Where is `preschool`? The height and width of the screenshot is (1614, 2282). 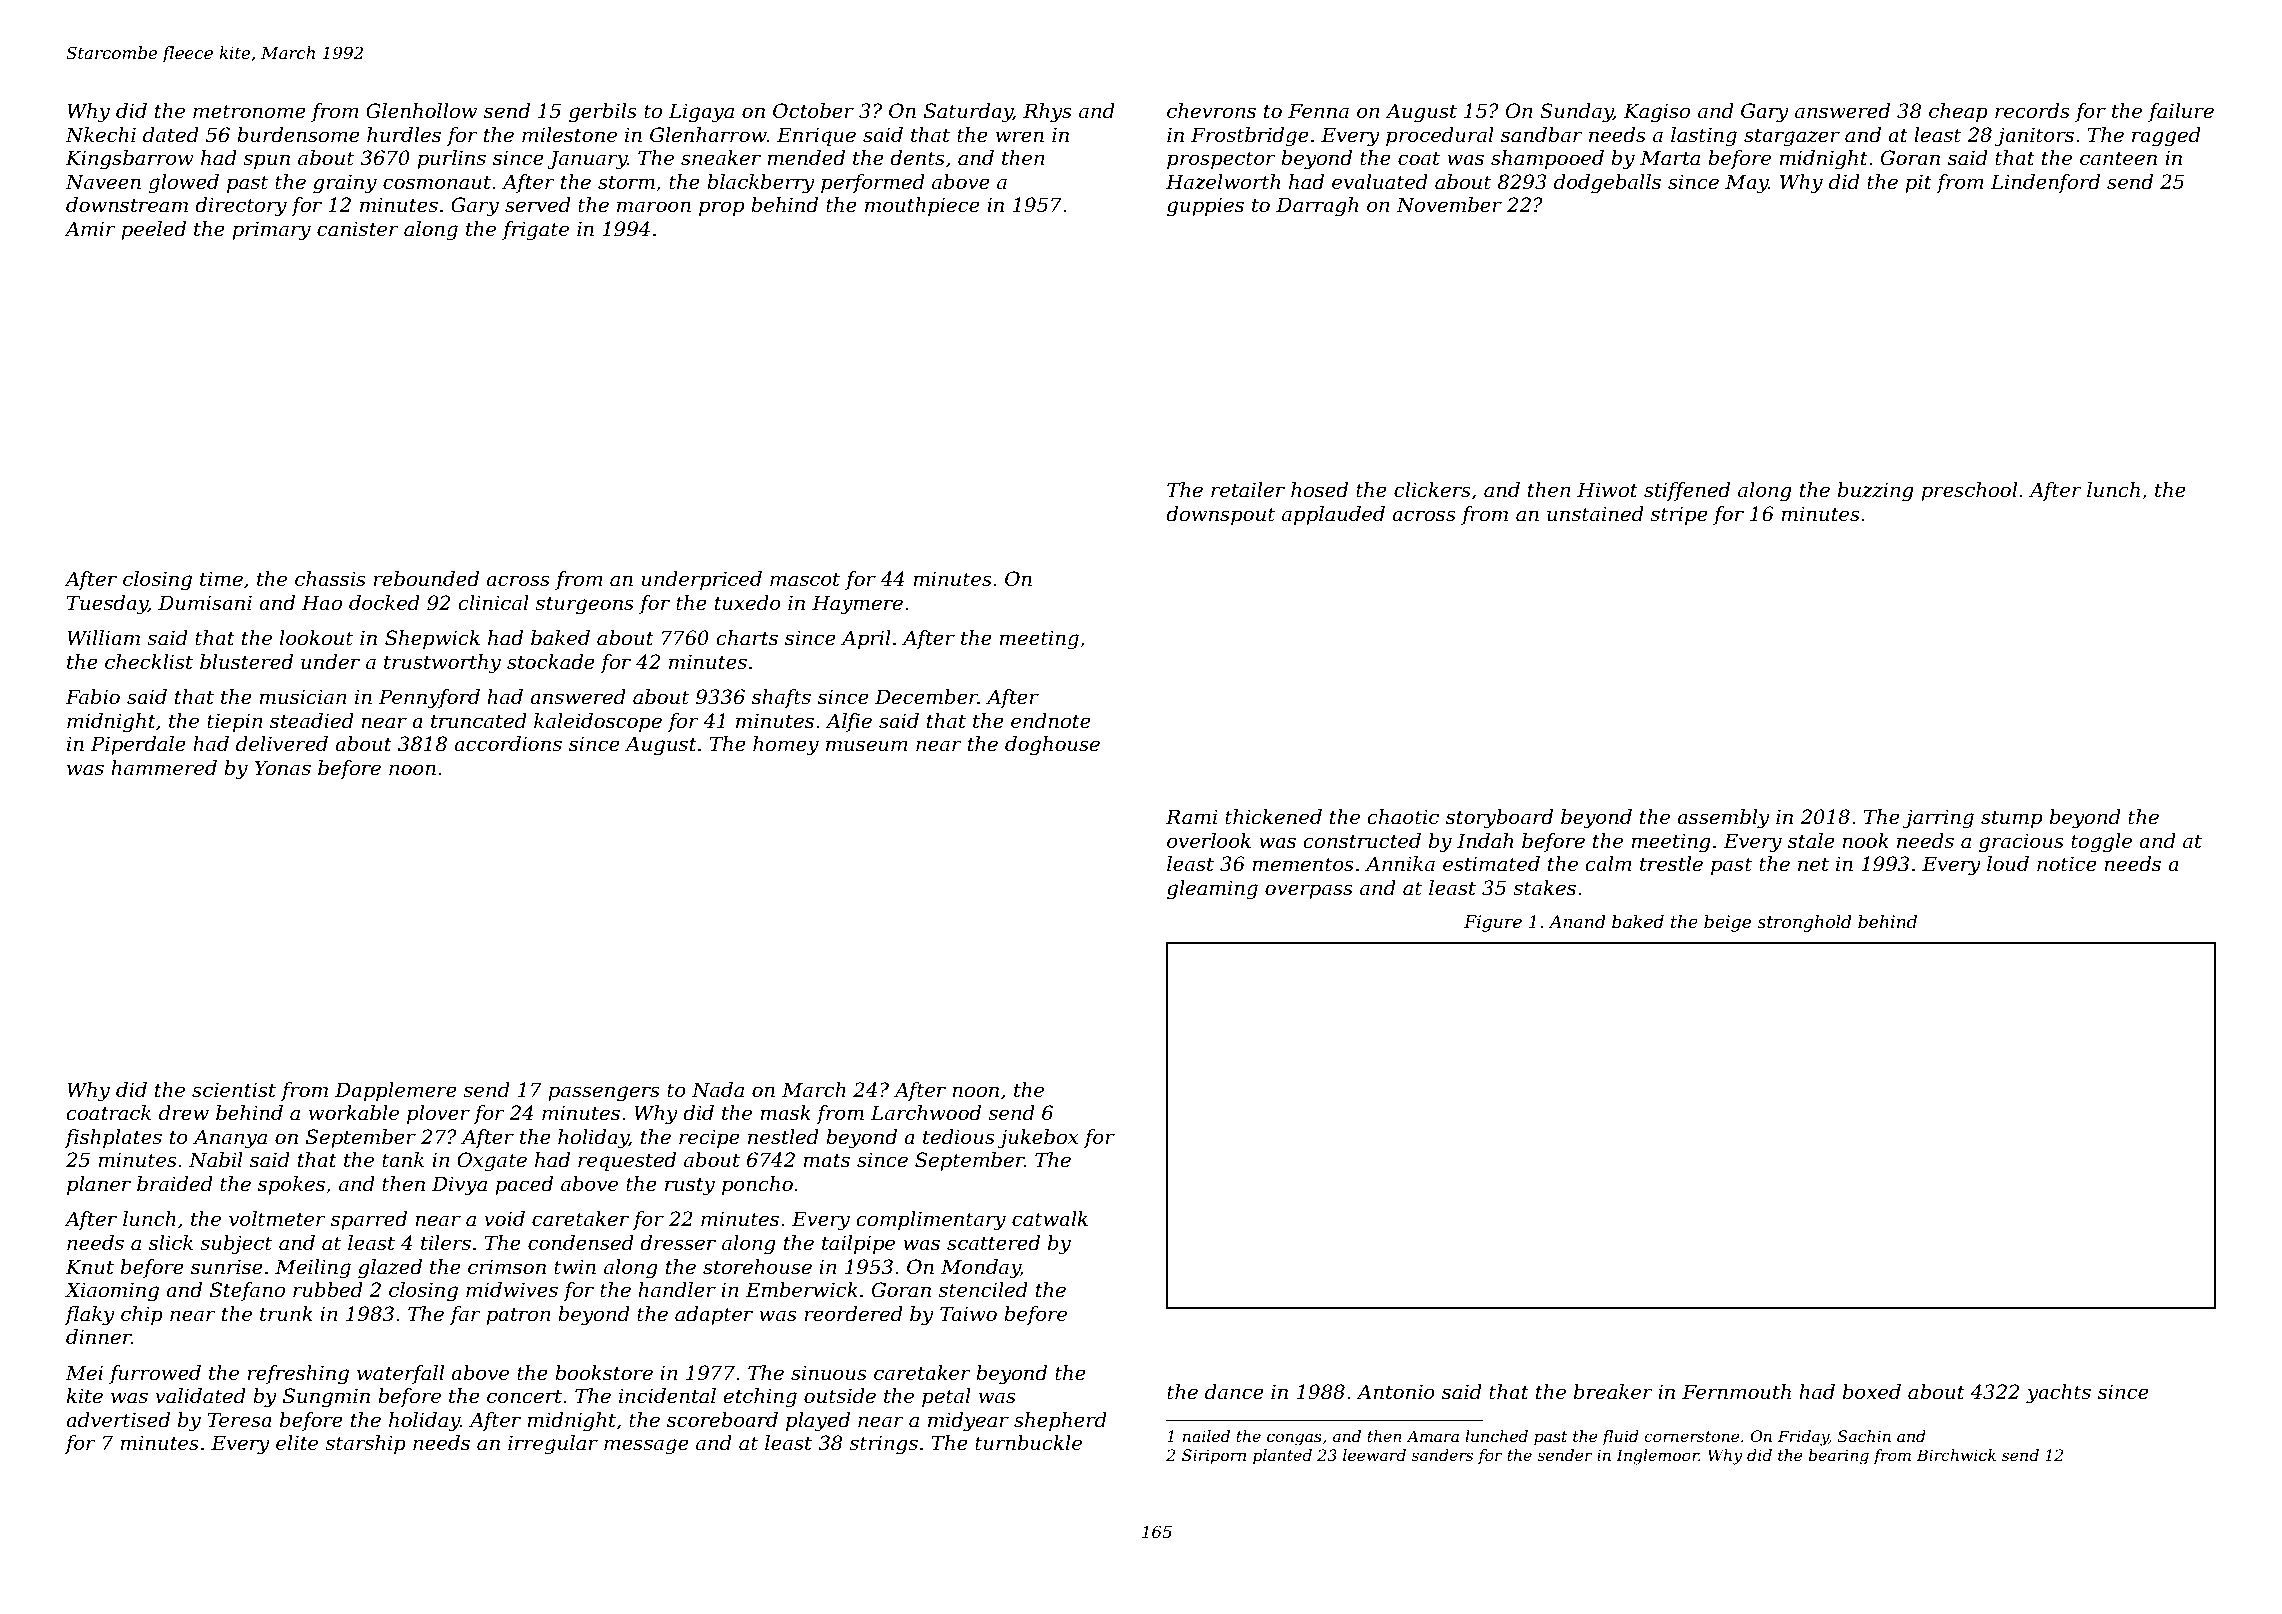 preschool is located at coordinates (1969, 491).
